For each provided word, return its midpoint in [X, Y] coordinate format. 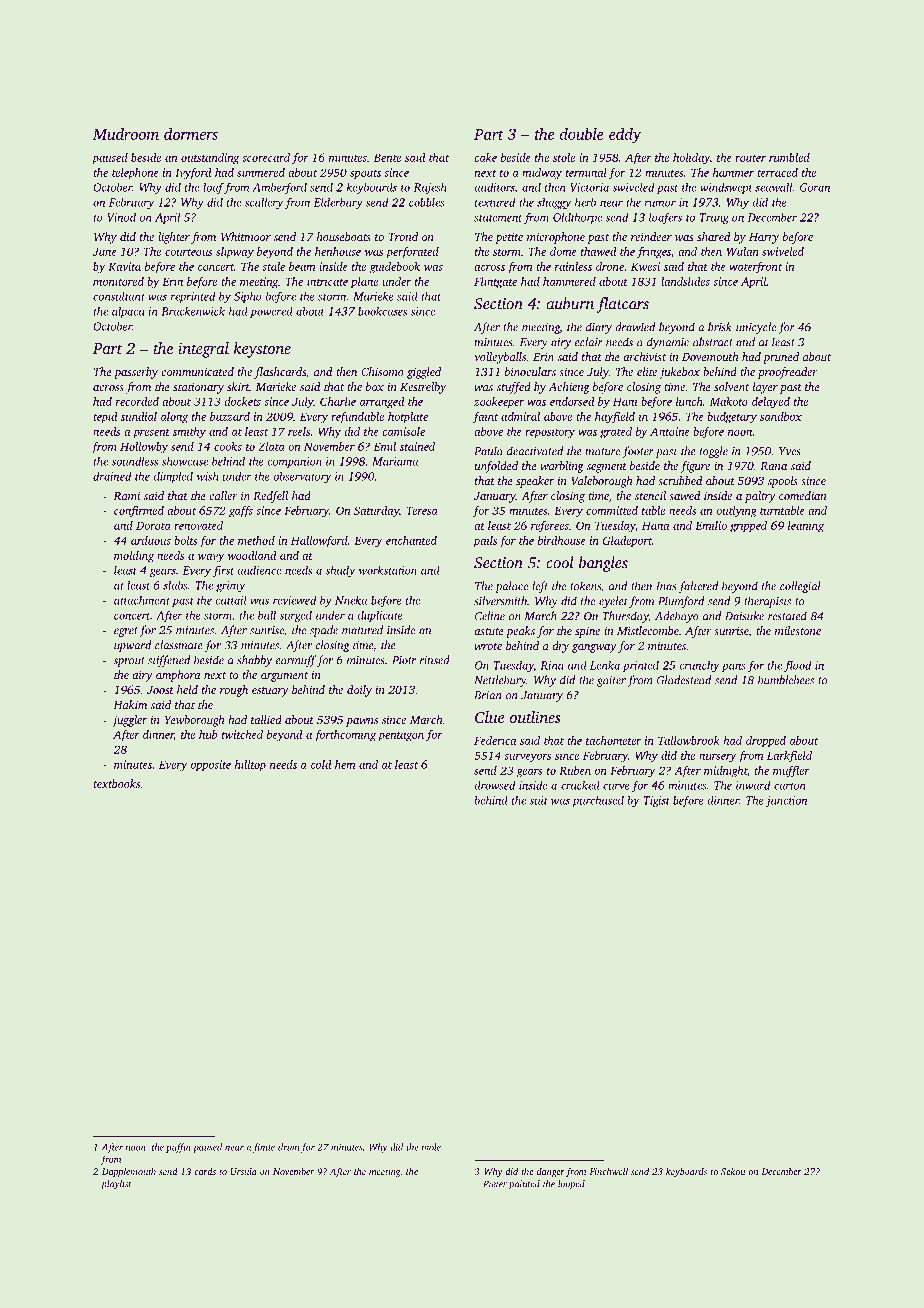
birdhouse [562, 540]
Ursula [243, 1171]
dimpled [173, 477]
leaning [806, 527]
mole [431, 1147]
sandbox [781, 416]
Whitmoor [246, 236]
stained [417, 446]
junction [786, 801]
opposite [211, 766]
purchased [598, 801]
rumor [660, 203]
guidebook [394, 268]
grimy [230, 586]
